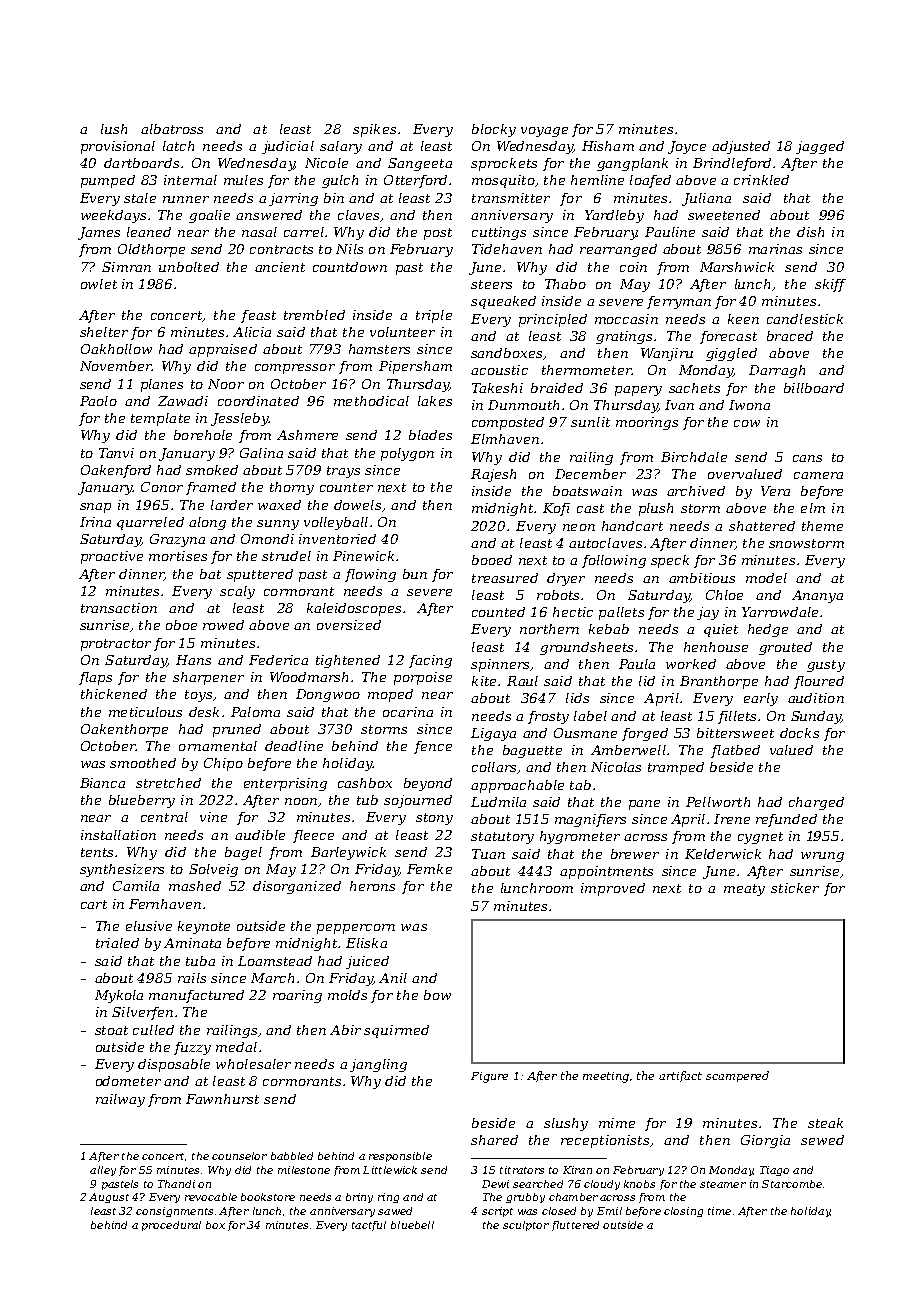 Image resolution: width=924 pixels, height=1308 pixels. Describe the element at coordinates (544, 132) in the page. I see `voyage` at that location.
